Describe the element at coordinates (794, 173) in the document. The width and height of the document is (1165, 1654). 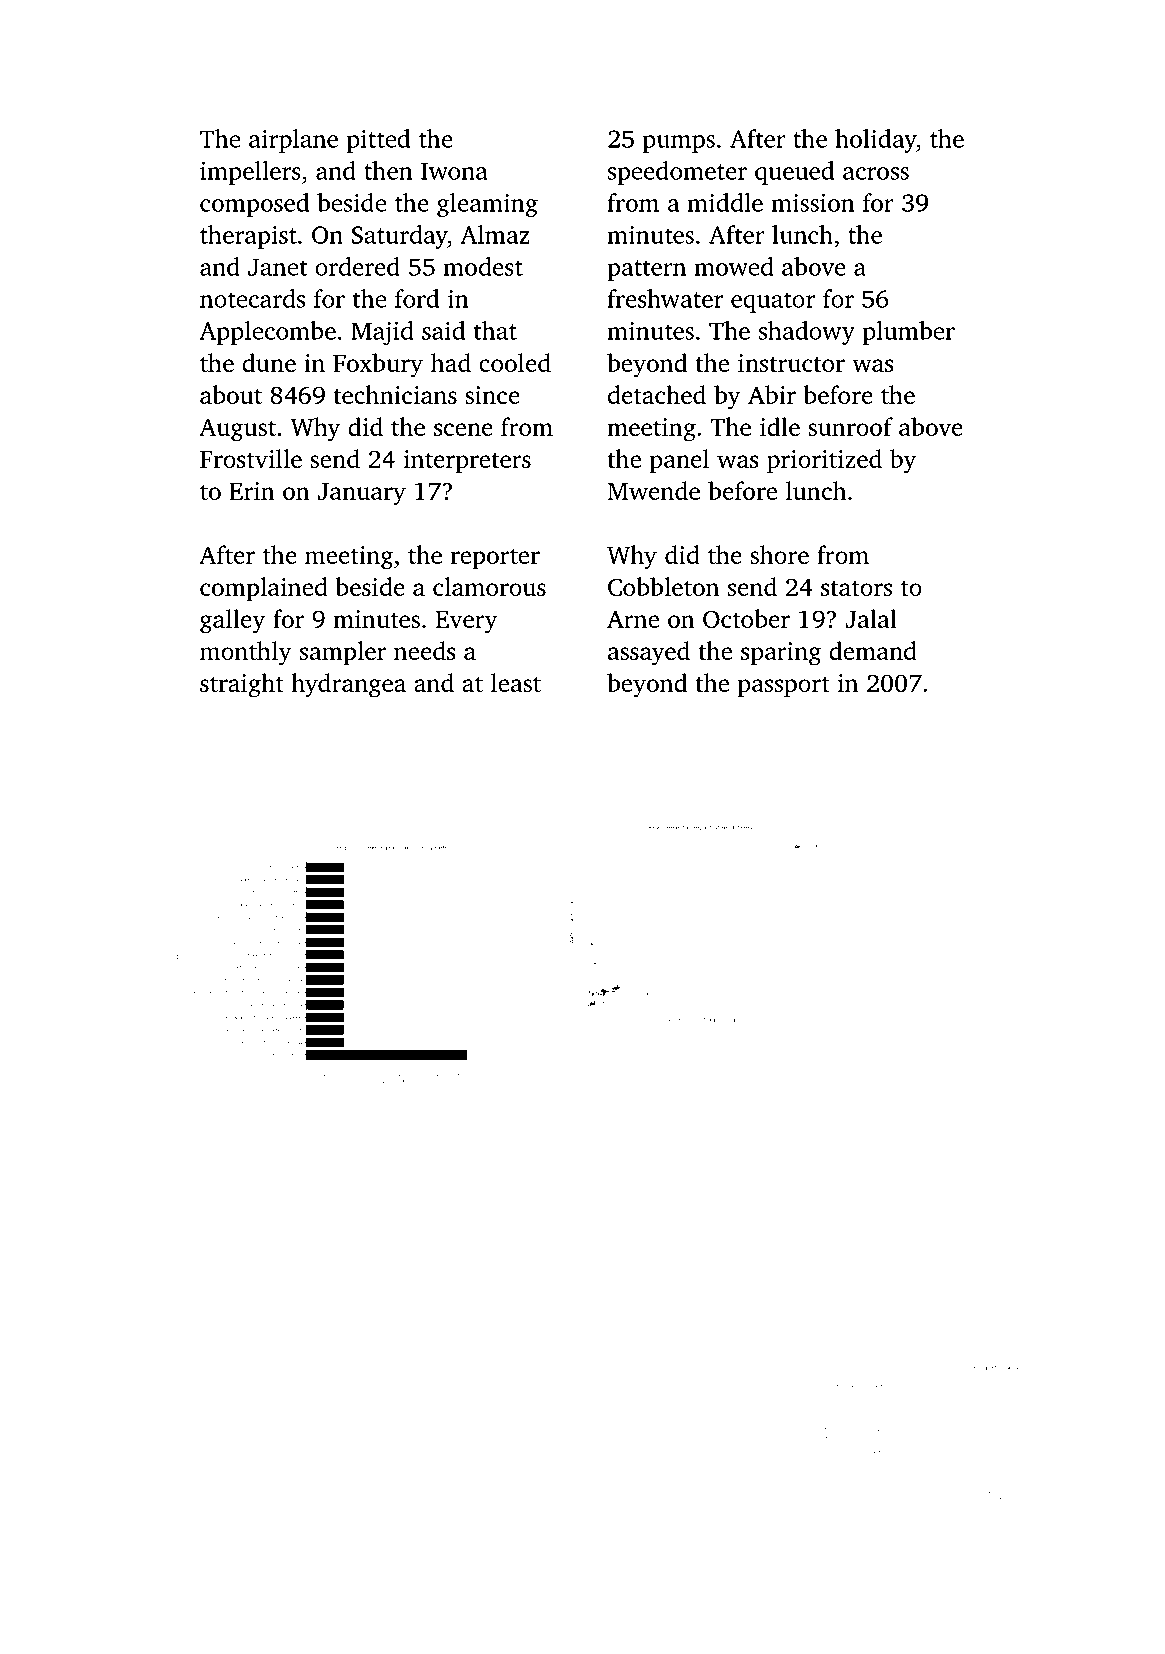
I see `queued` at that location.
